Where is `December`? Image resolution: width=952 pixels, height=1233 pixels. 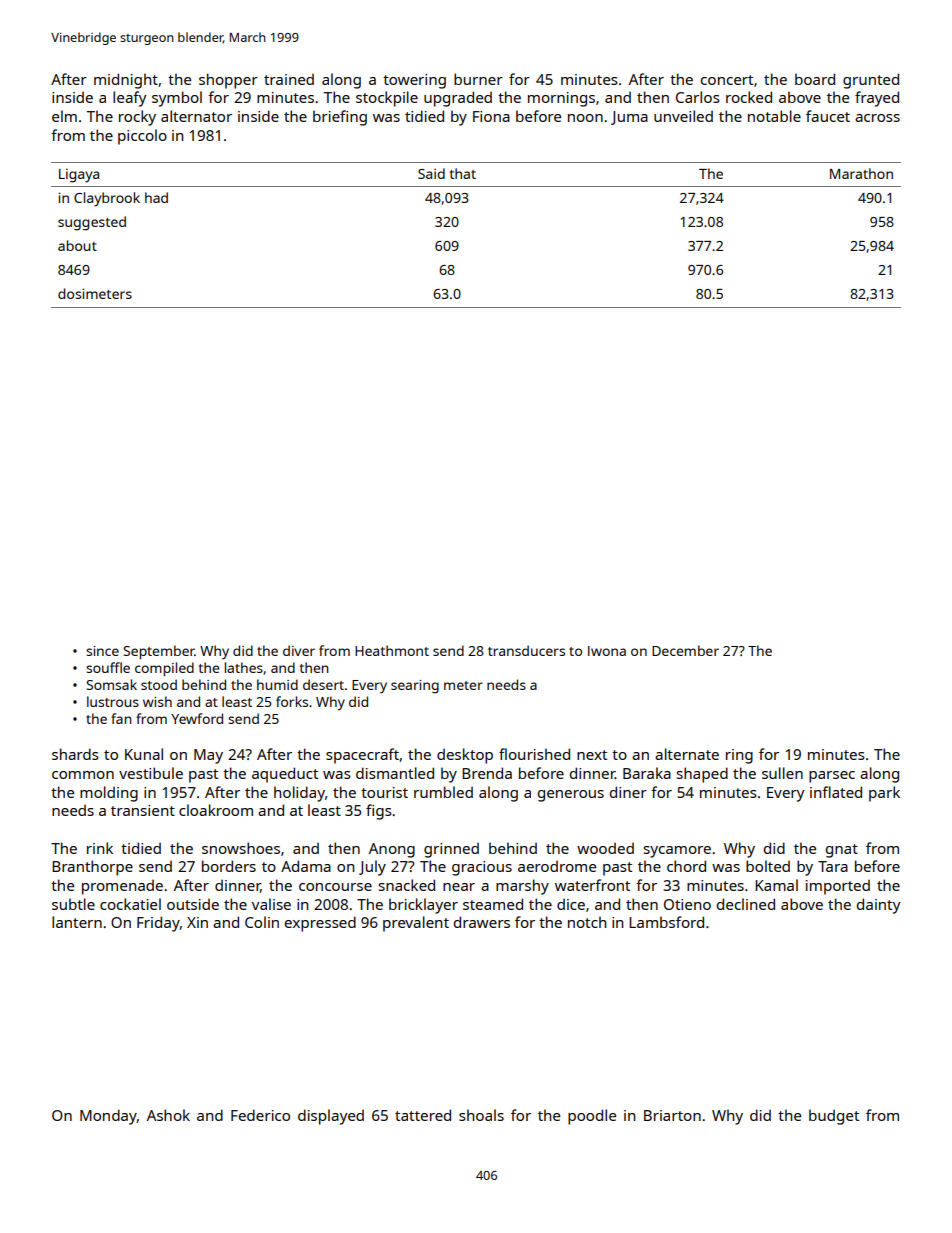 December is located at coordinates (685, 650).
